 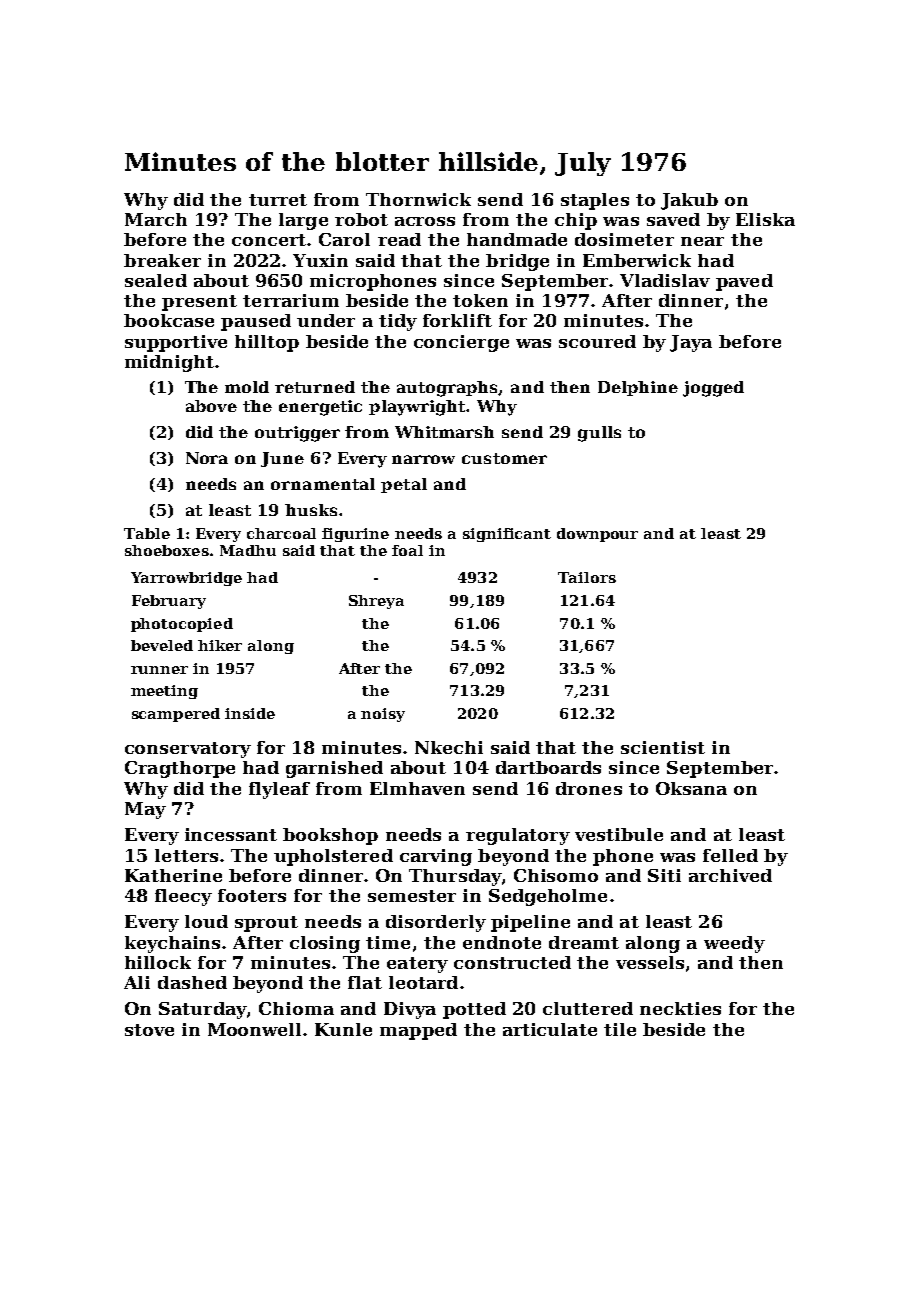 What do you see at coordinates (247, 387) in the image?
I see `mold` at bounding box center [247, 387].
